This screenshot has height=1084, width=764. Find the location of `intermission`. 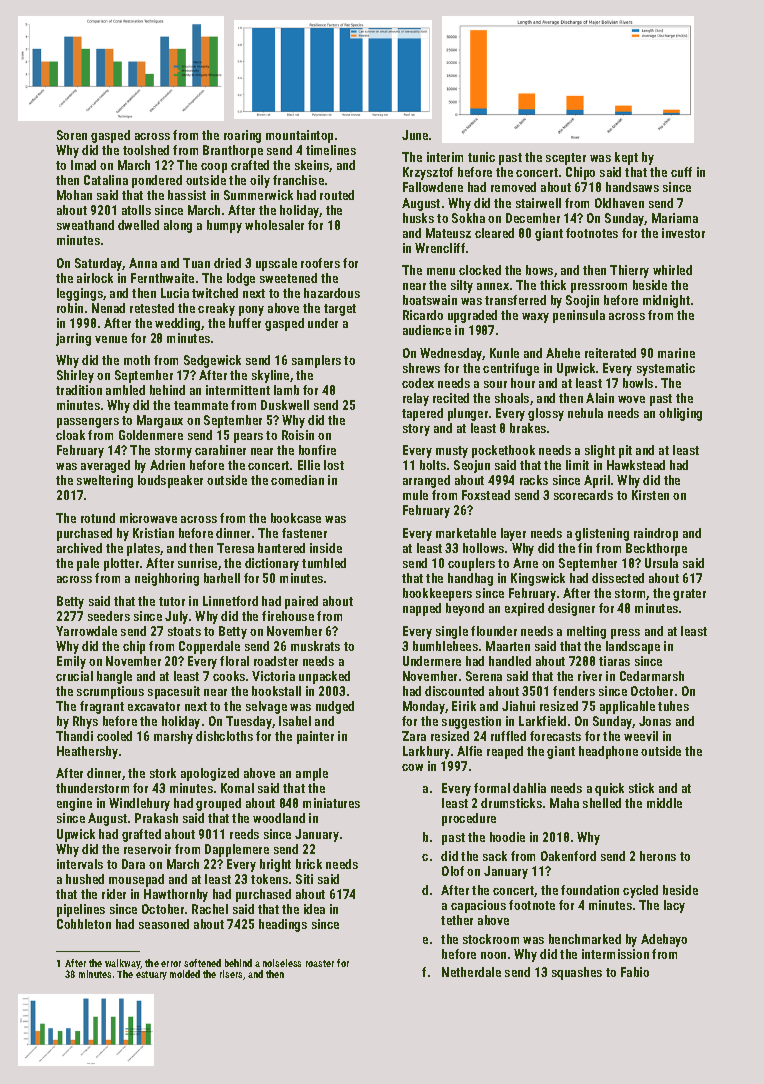

intermission is located at coordinates (615, 954).
